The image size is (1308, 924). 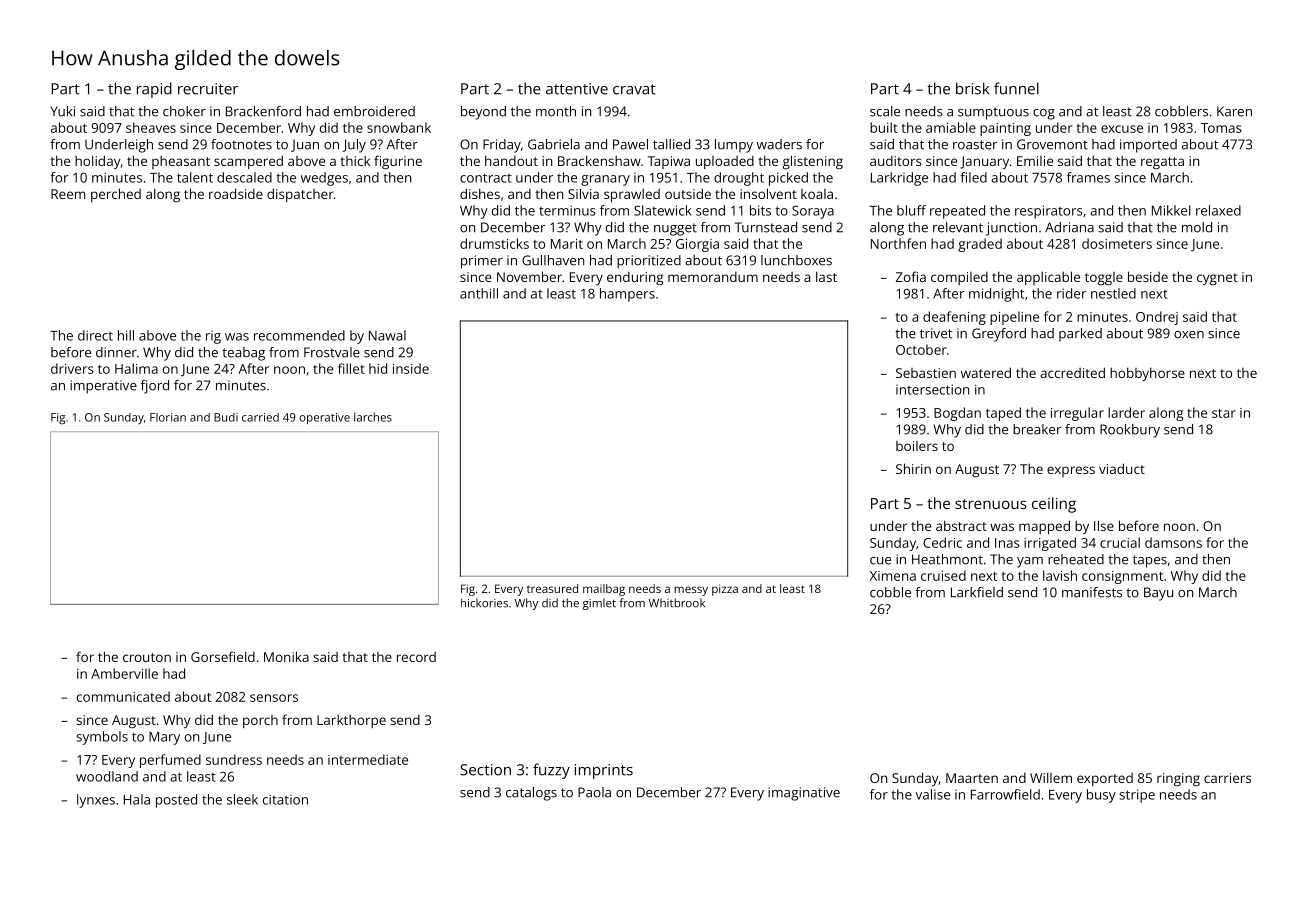 What do you see at coordinates (147, 657) in the screenshot?
I see `crouton` at bounding box center [147, 657].
